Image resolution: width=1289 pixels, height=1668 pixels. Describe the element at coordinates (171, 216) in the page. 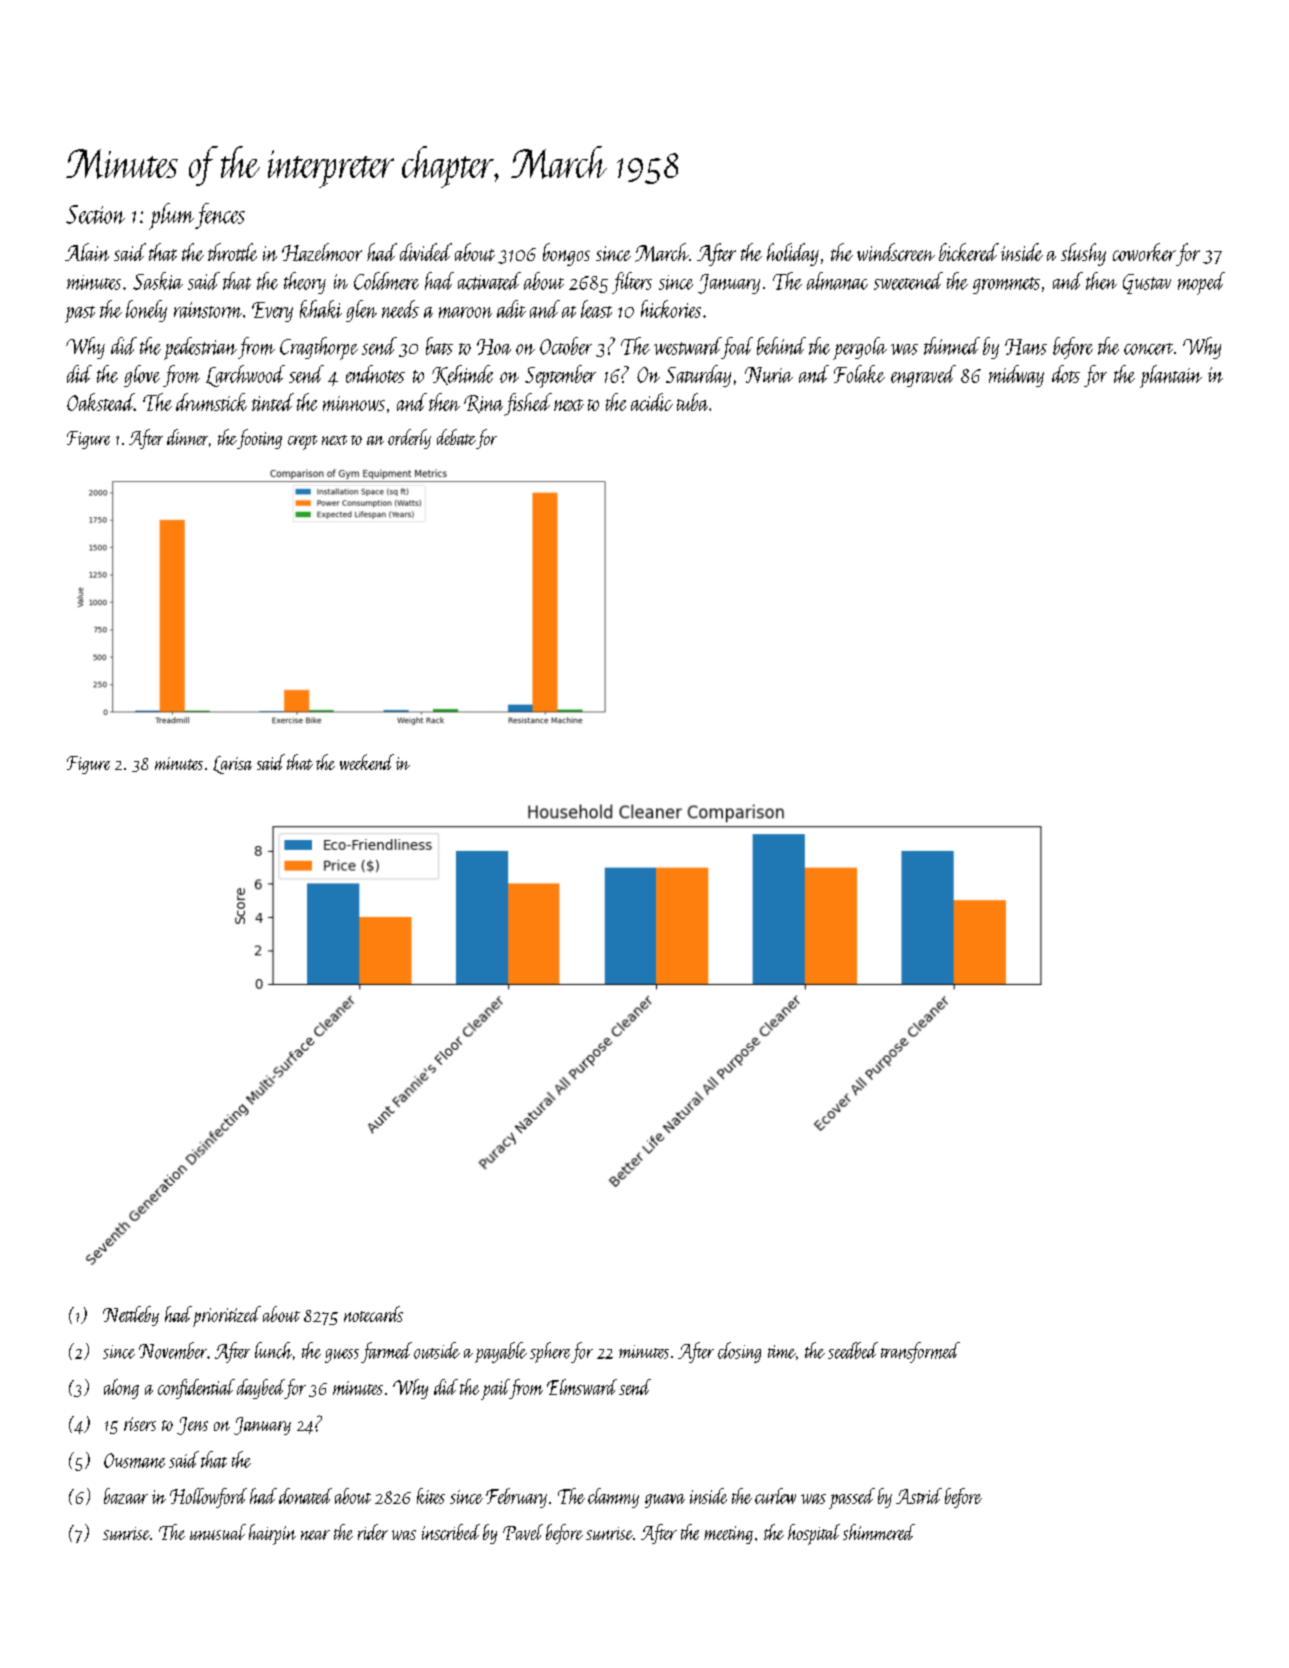

I see `plum` at that location.
